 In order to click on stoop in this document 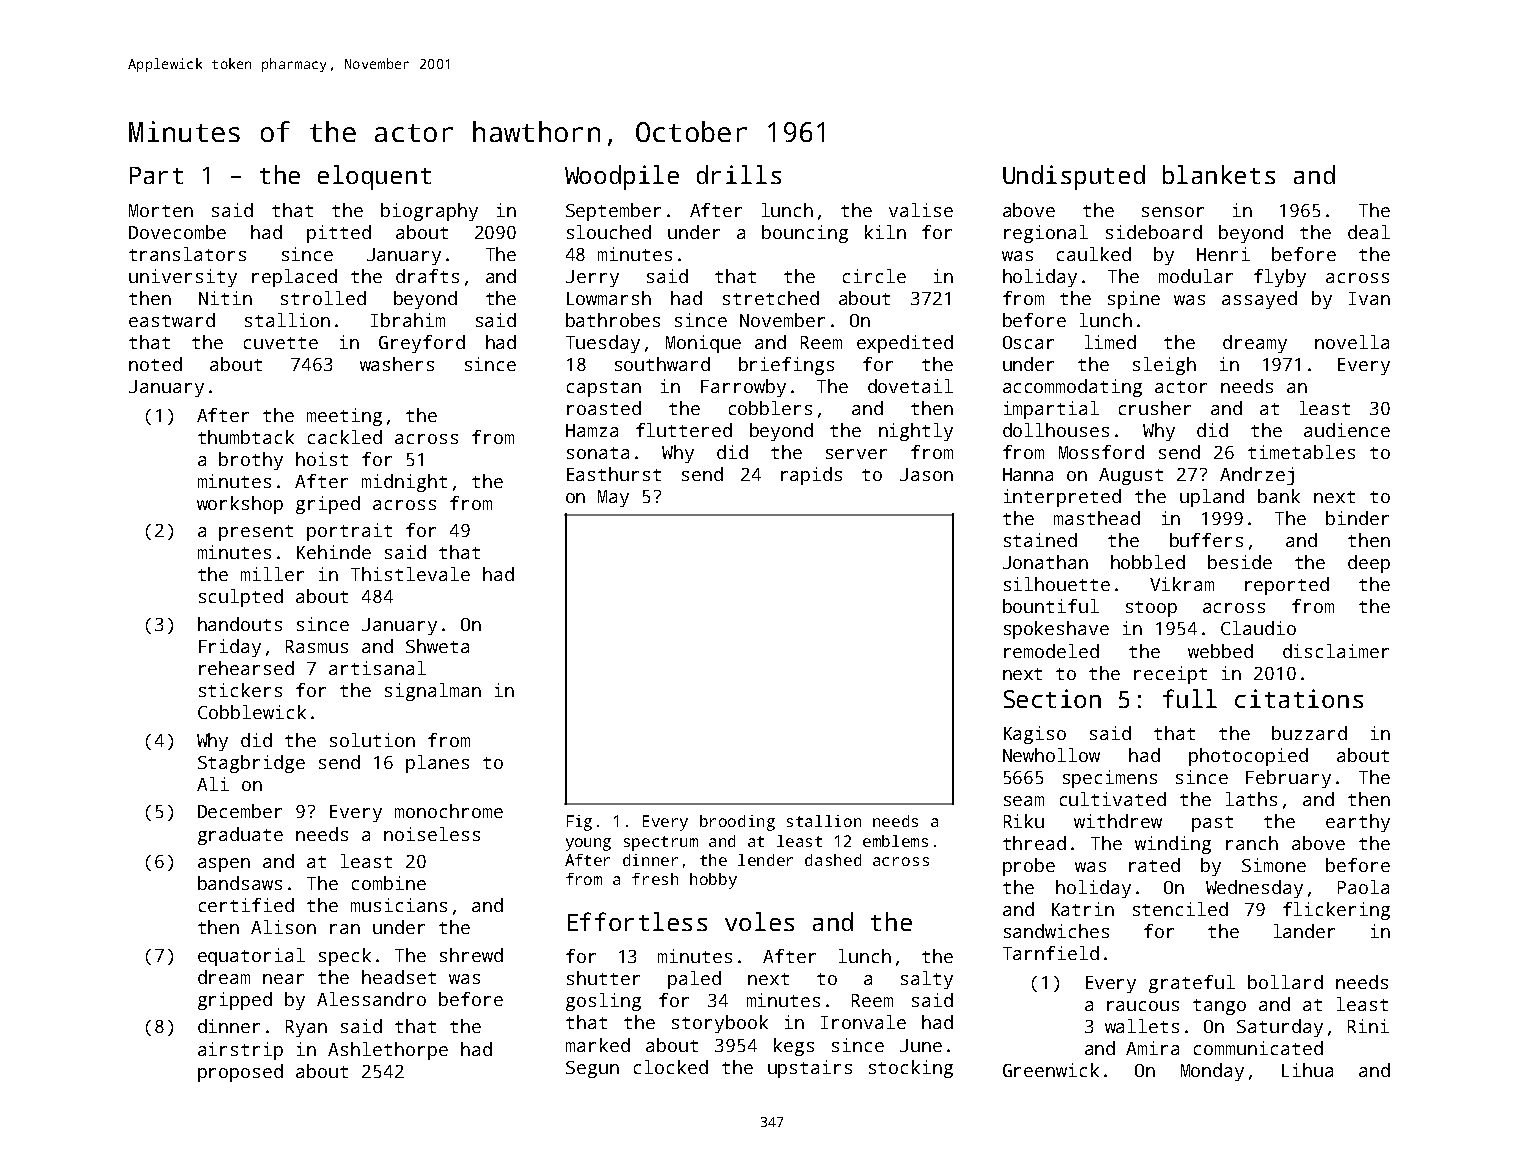, I will do `click(1151, 609)`.
